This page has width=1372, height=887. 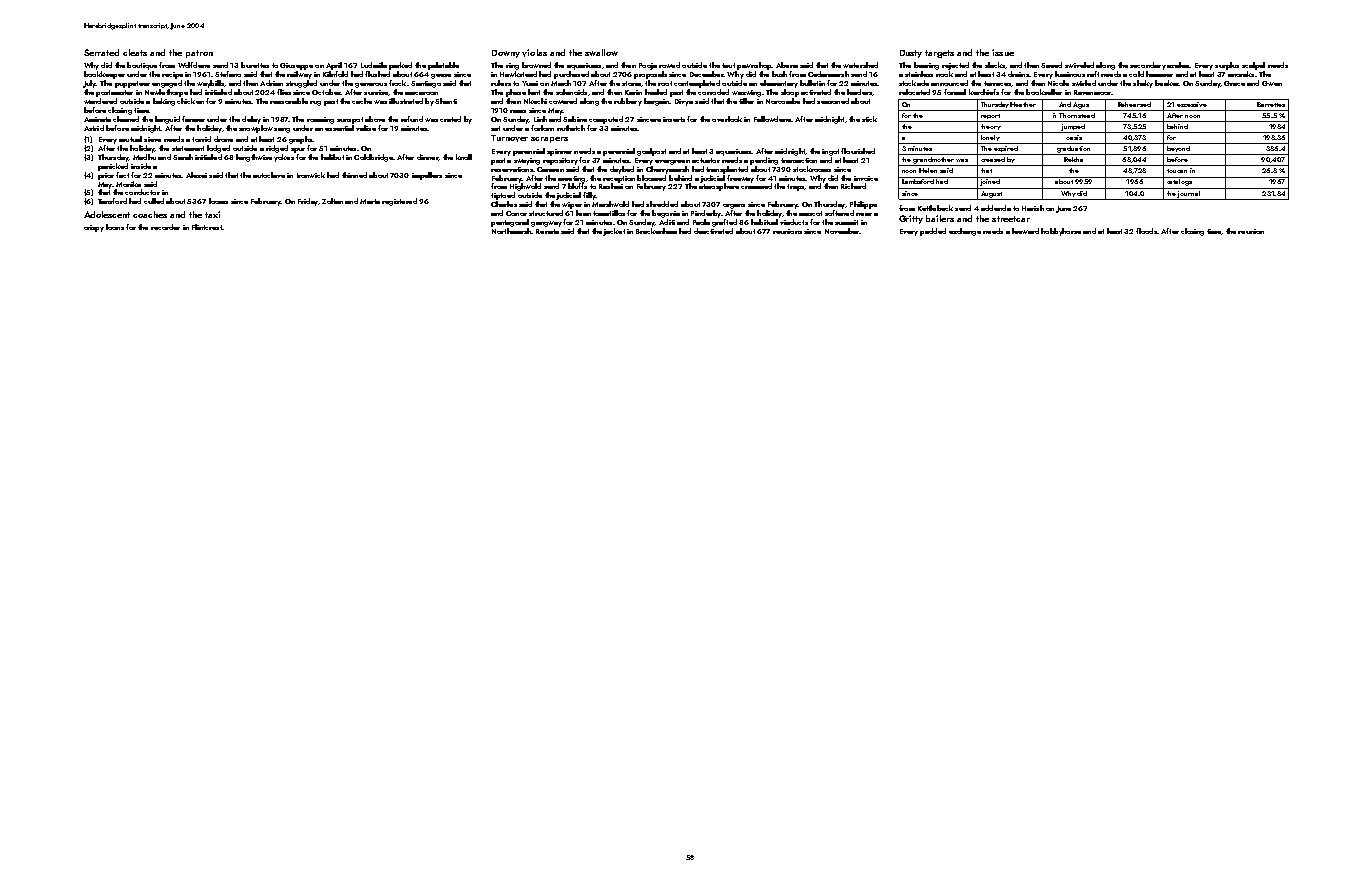 I want to click on scrapers, so click(x=549, y=140).
